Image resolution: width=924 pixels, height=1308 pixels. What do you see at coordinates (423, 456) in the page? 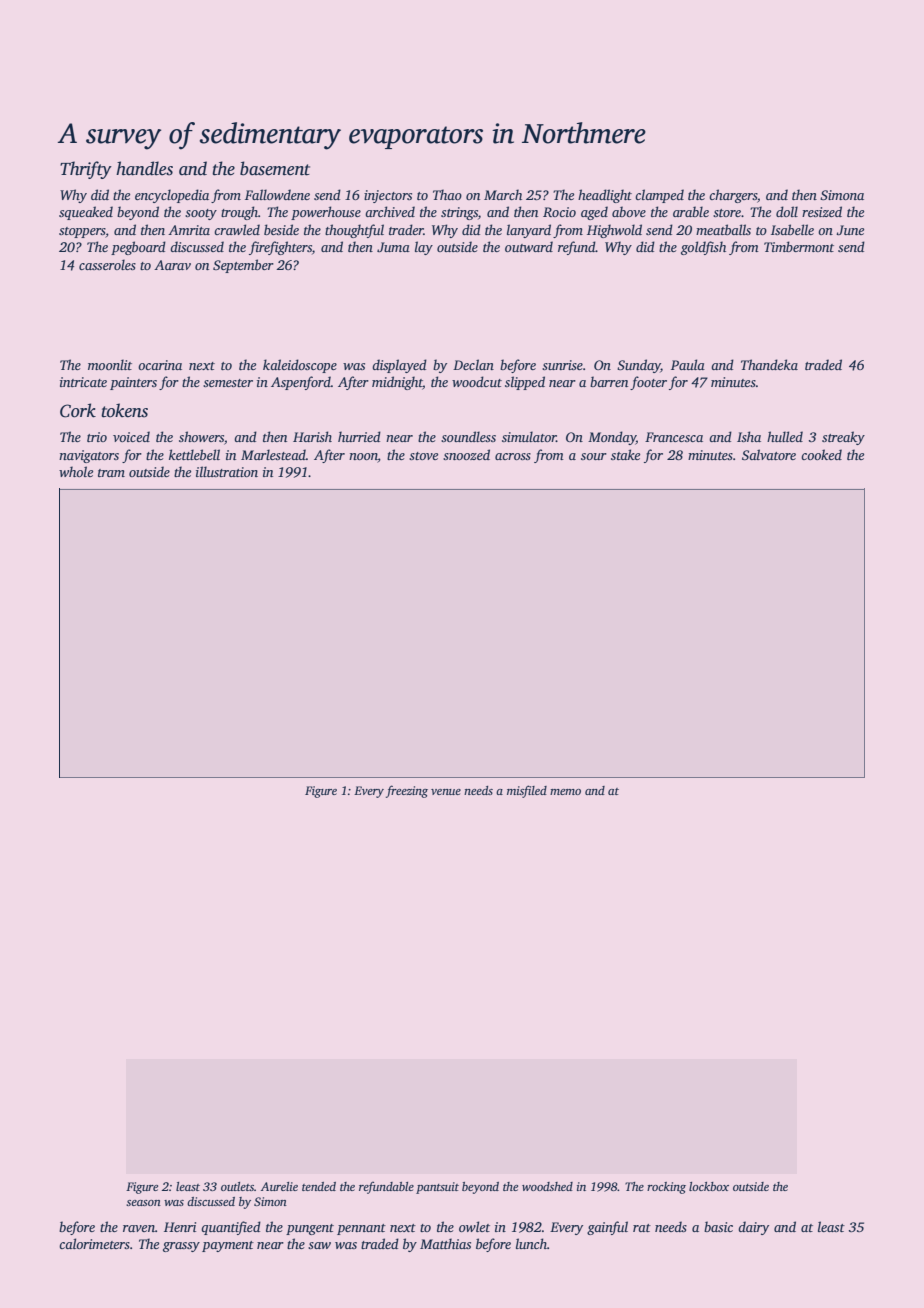
I see `stove` at bounding box center [423, 456].
